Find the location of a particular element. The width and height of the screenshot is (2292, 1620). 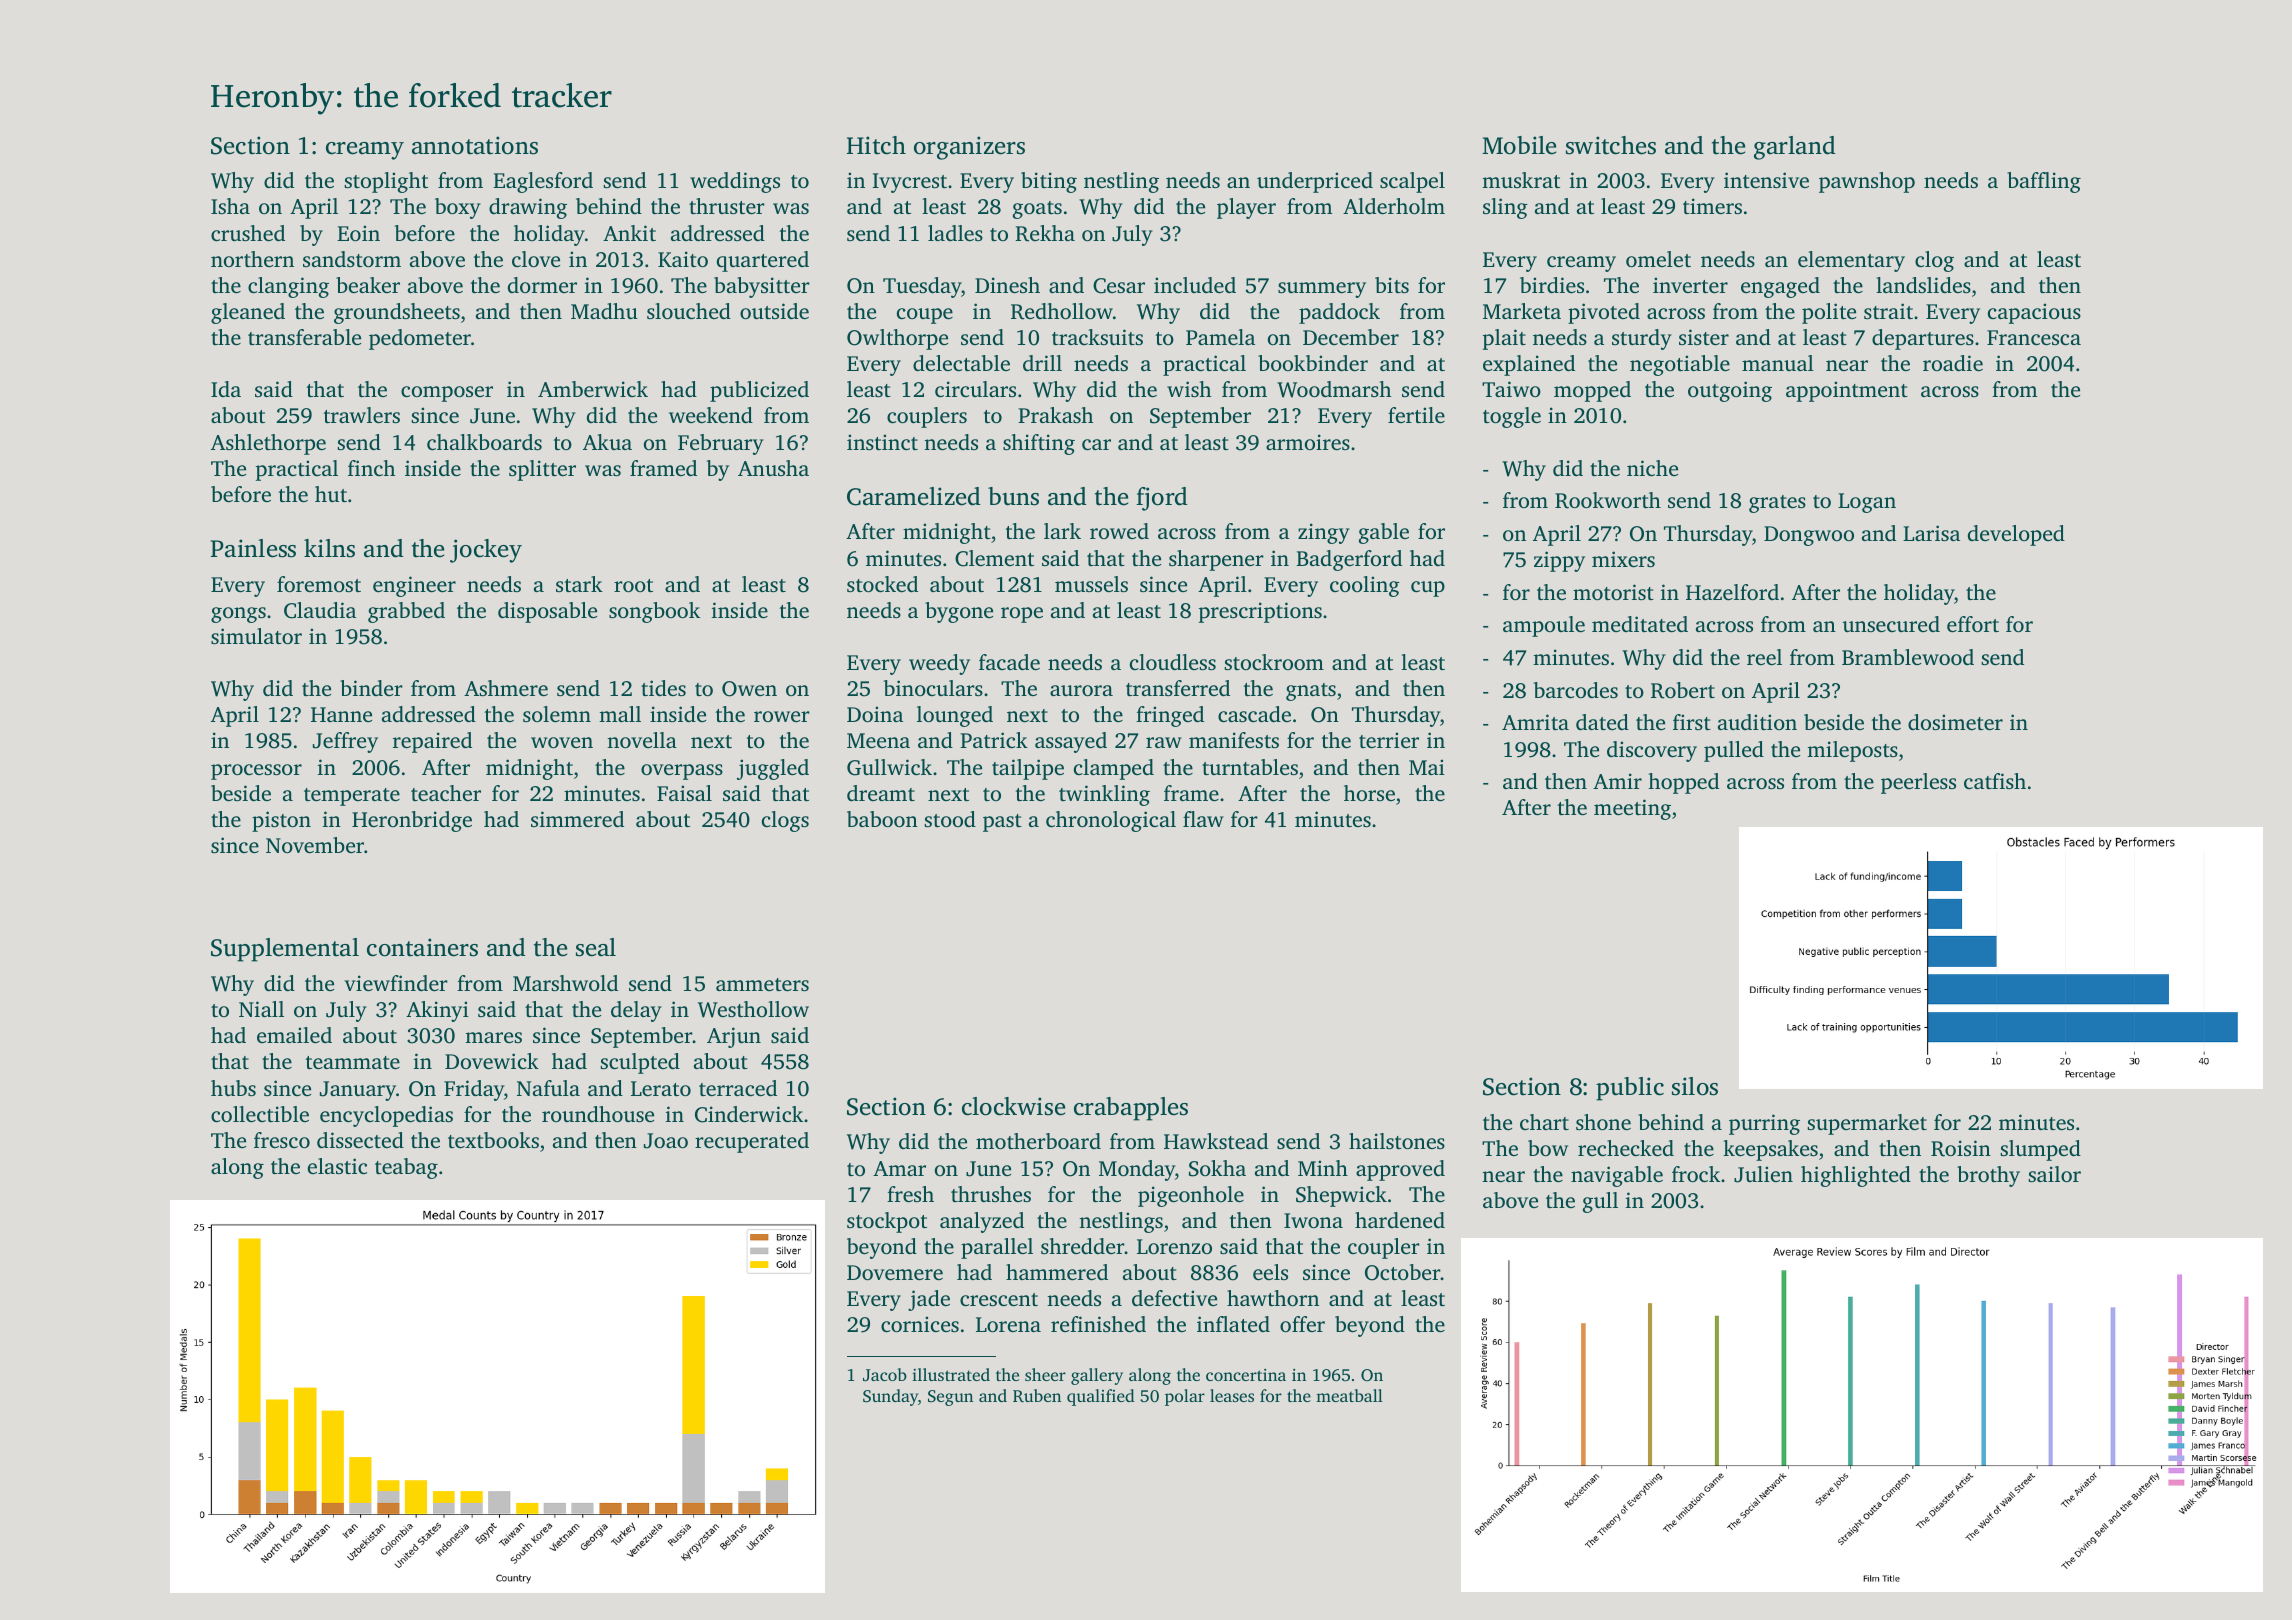

Mobile is located at coordinates (1519, 145).
